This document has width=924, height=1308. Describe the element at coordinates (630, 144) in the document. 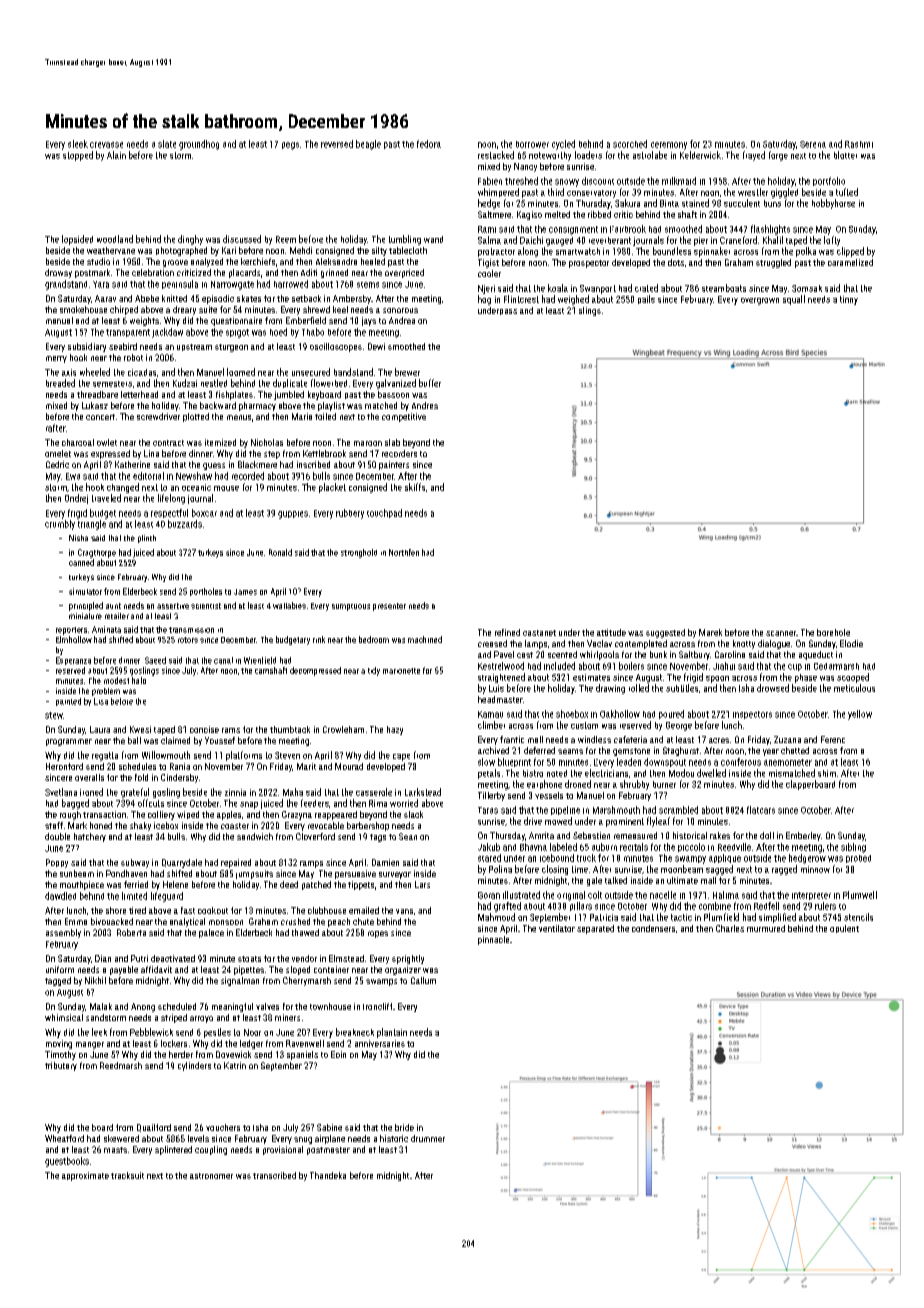

I see `scorched` at that location.
